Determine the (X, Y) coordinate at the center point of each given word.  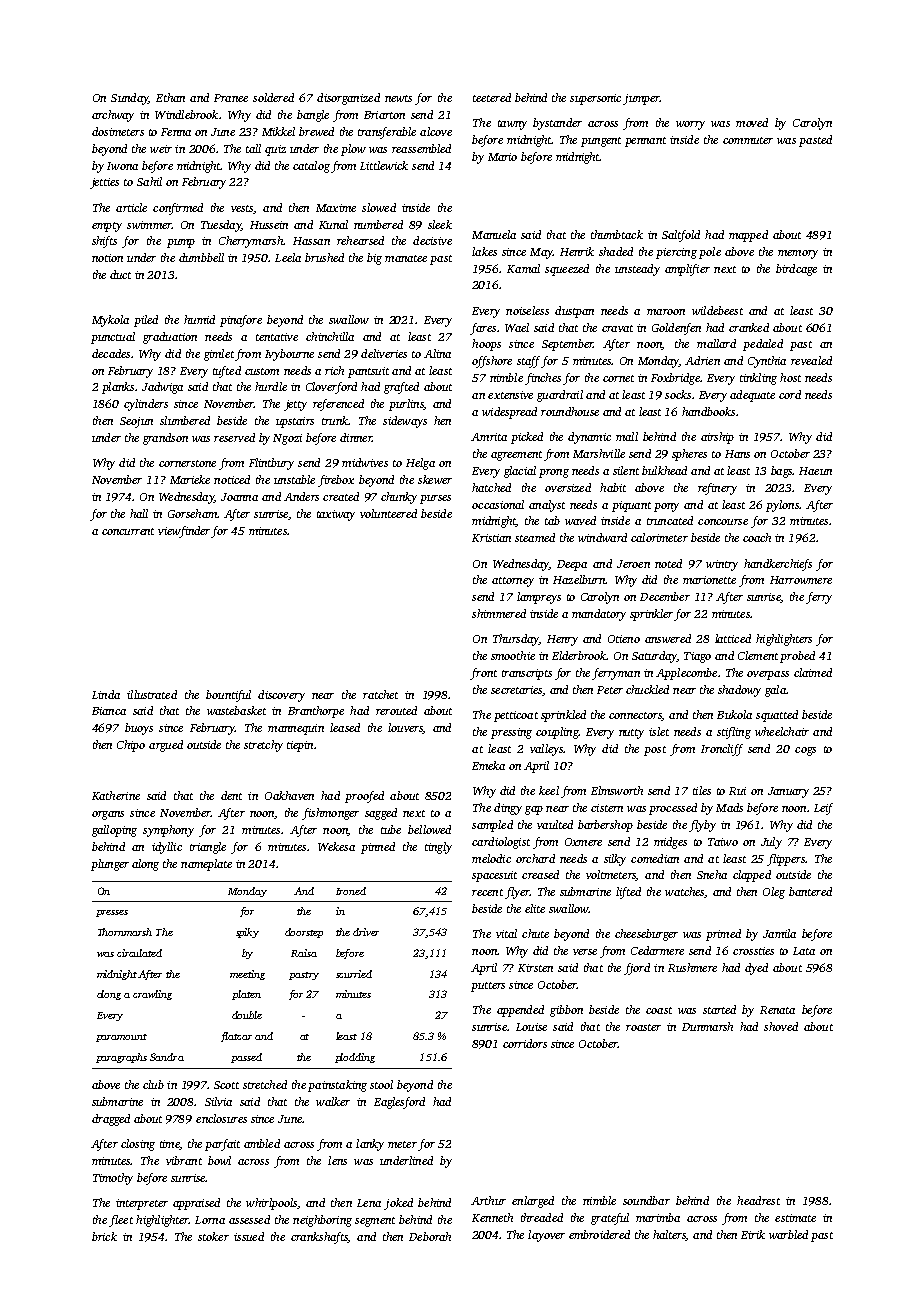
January (788, 792)
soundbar (646, 1200)
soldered (273, 97)
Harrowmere (801, 580)
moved (752, 122)
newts (398, 98)
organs (108, 815)
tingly (438, 848)
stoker (213, 1236)
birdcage (796, 270)
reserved (234, 437)
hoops (486, 345)
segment (375, 1222)
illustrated (152, 694)
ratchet (380, 694)
